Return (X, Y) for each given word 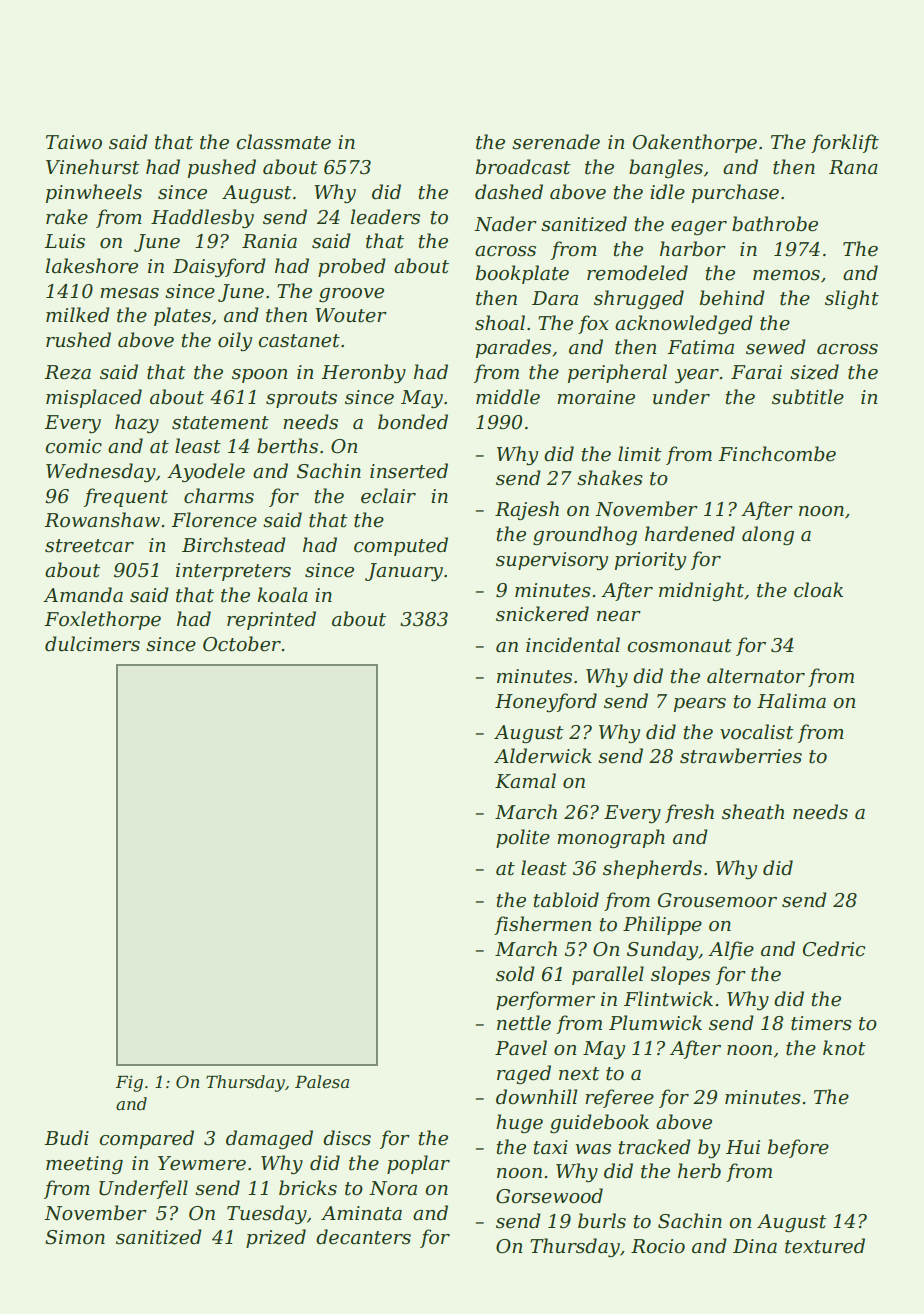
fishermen (542, 925)
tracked (655, 1147)
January (404, 572)
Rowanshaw (102, 520)
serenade (556, 142)
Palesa (322, 1081)
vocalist (757, 732)
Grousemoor (717, 900)
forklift (845, 143)
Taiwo (74, 142)
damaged (269, 1139)
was (593, 1149)
